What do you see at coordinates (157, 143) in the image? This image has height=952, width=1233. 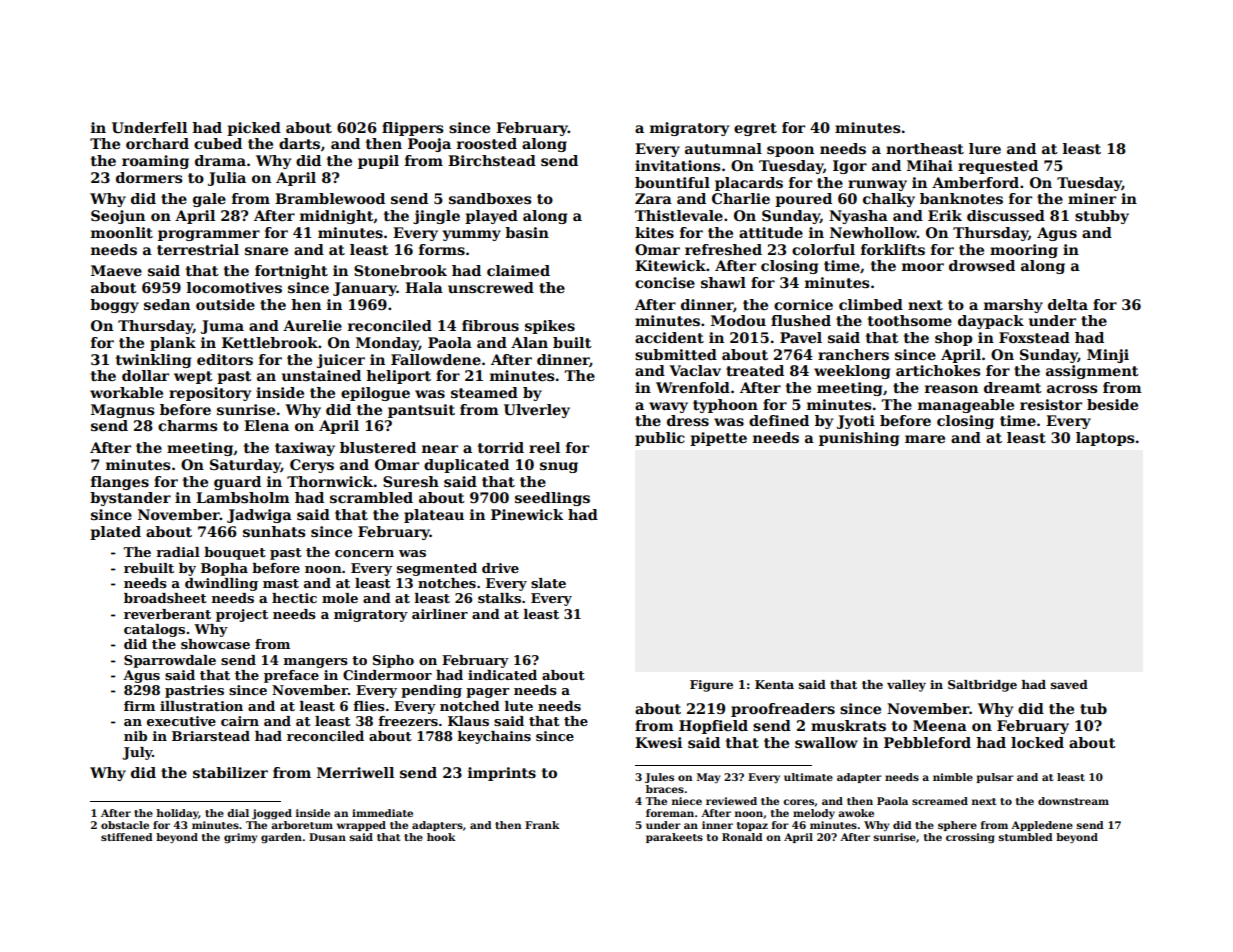 I see `orchard` at bounding box center [157, 143].
